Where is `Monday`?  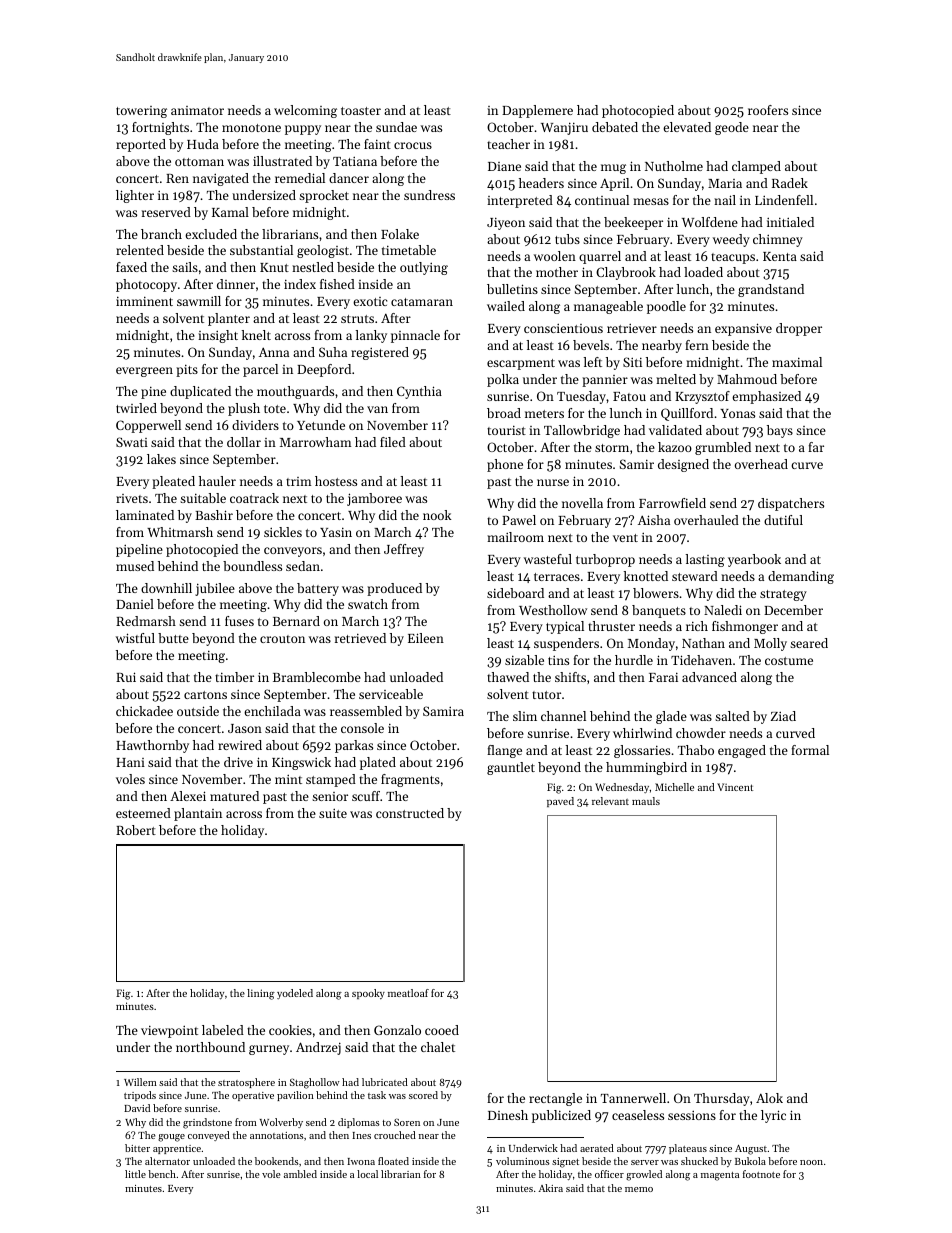 Monday is located at coordinates (651, 644).
